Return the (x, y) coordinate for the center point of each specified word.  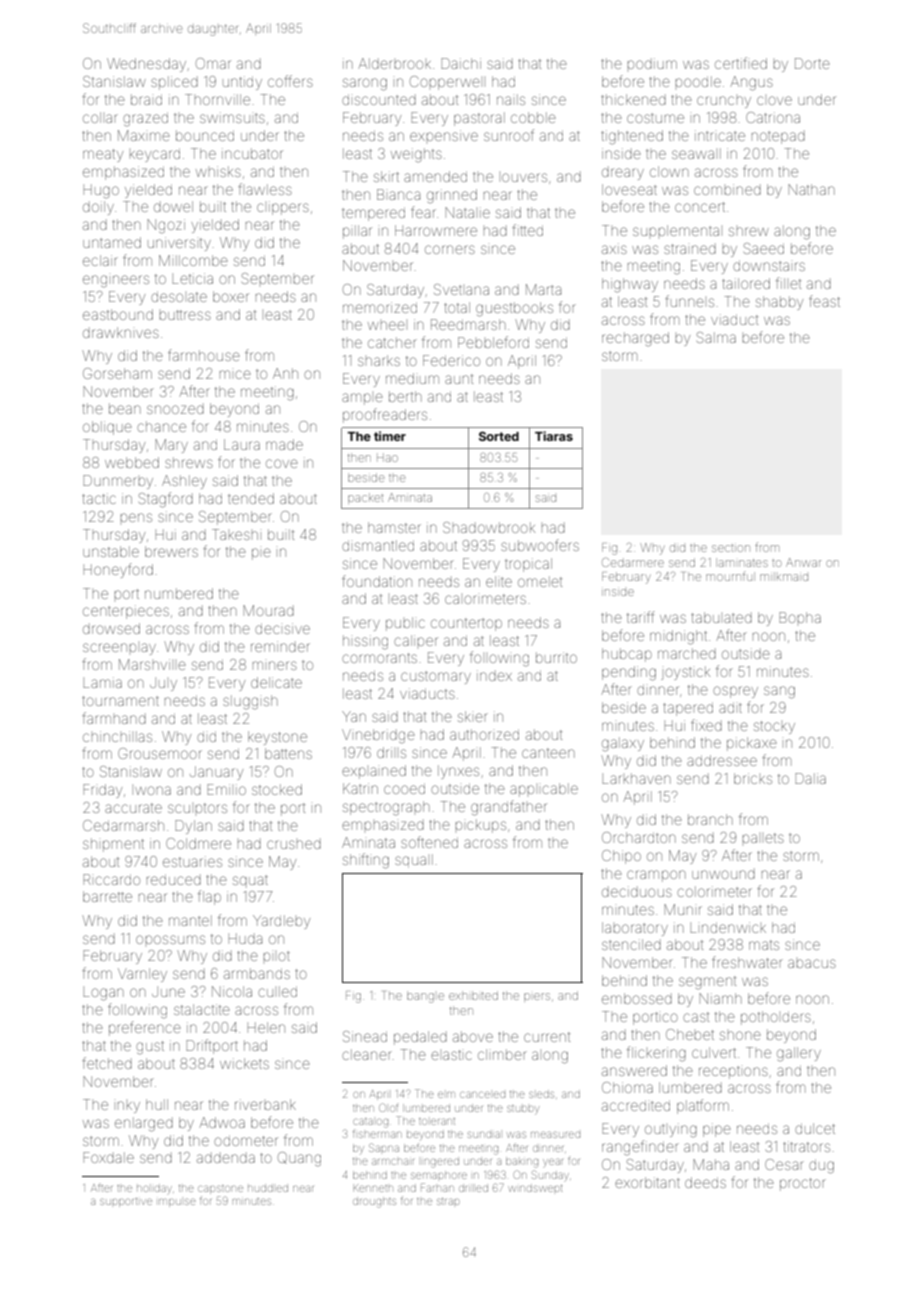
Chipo (621, 857)
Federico (451, 360)
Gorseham (117, 373)
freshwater (747, 962)
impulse (177, 1203)
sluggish (250, 702)
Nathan (811, 189)
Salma (716, 337)
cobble (533, 117)
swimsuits (232, 117)
